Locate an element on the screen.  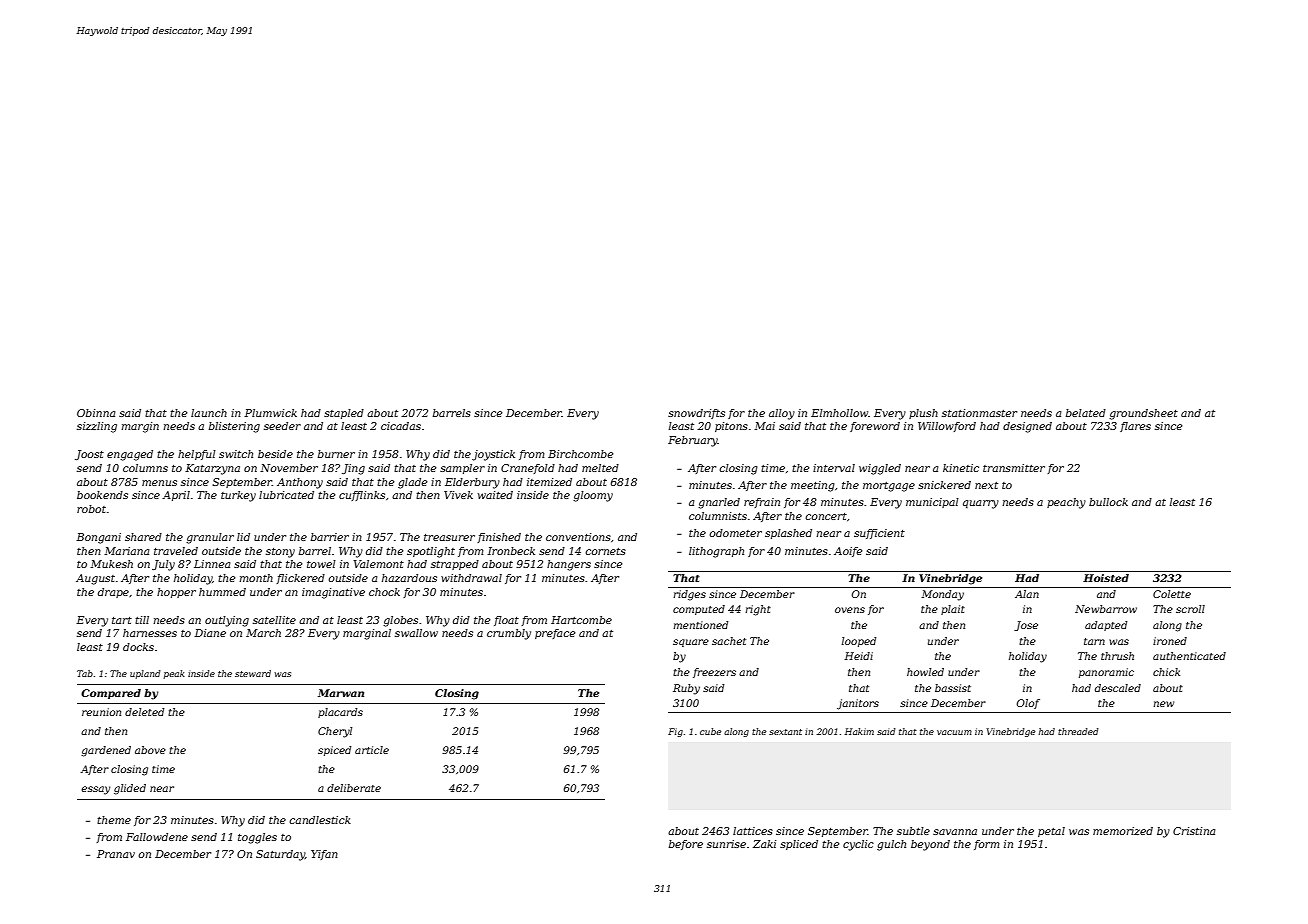
groundsheet is located at coordinates (1143, 414).
